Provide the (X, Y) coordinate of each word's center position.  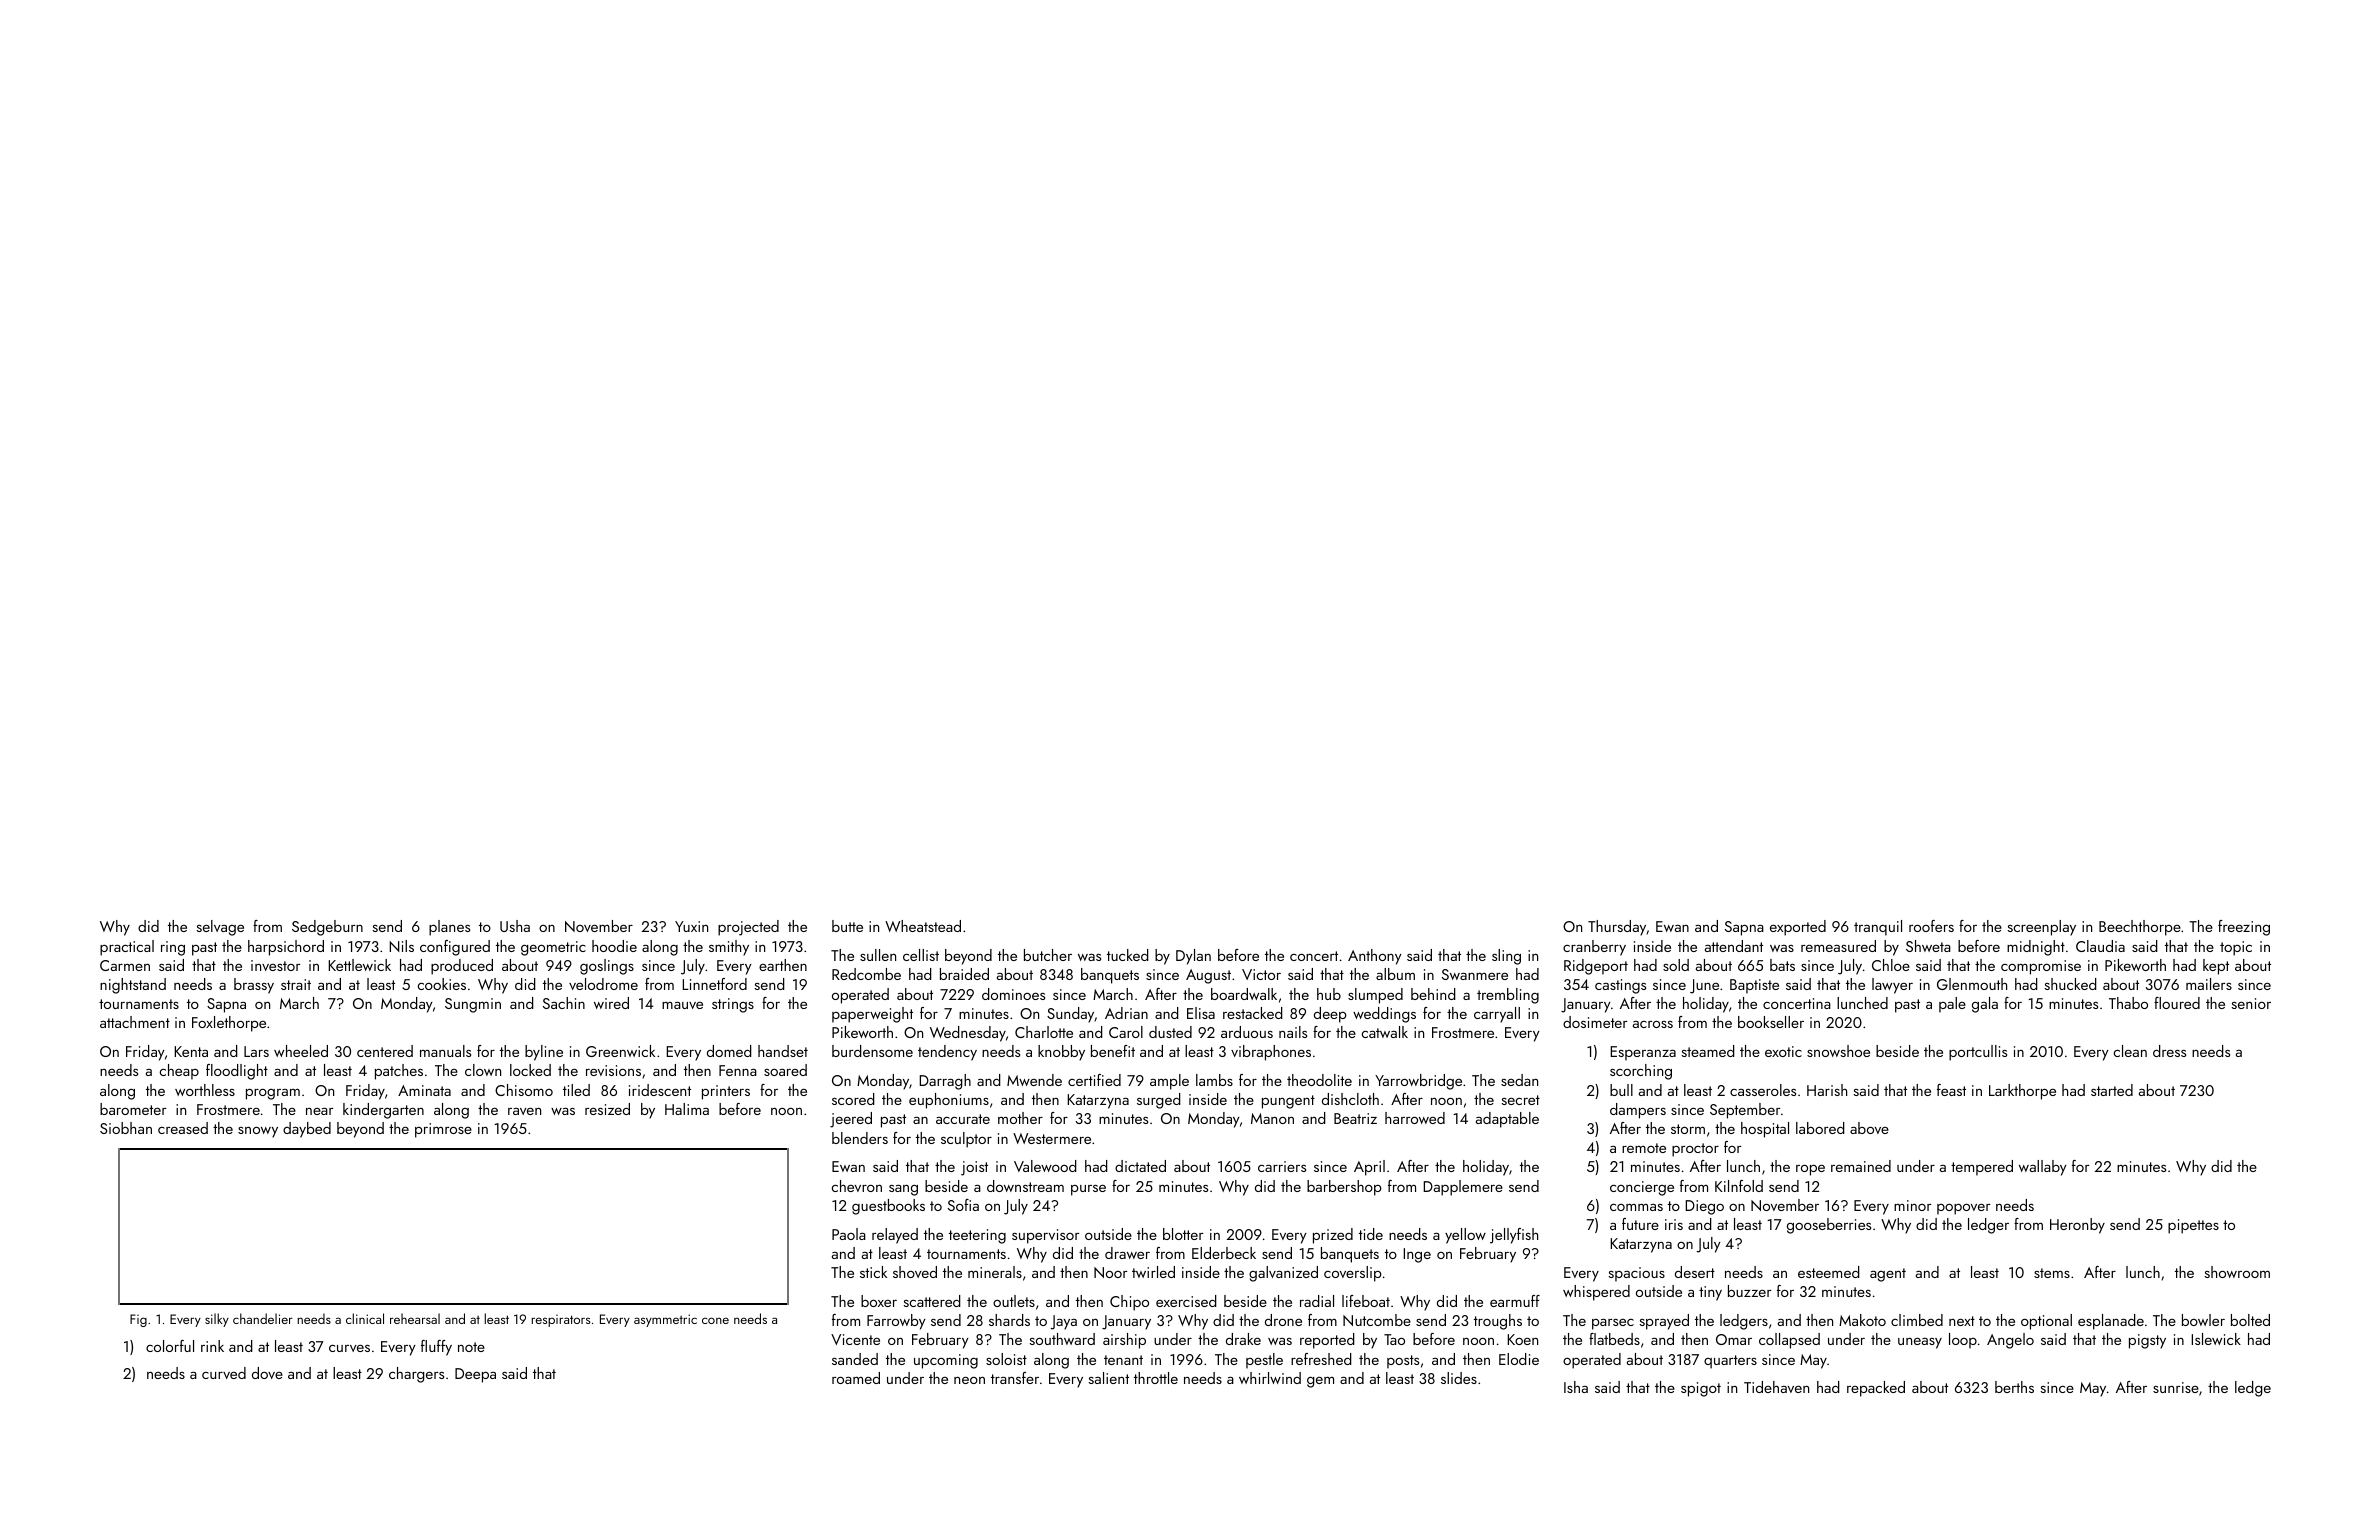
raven (524, 1111)
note (471, 1347)
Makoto (1862, 1320)
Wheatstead (923, 926)
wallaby (2043, 1168)
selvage (220, 928)
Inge (1417, 1255)
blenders (860, 1138)
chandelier (263, 1318)
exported (1798, 928)
